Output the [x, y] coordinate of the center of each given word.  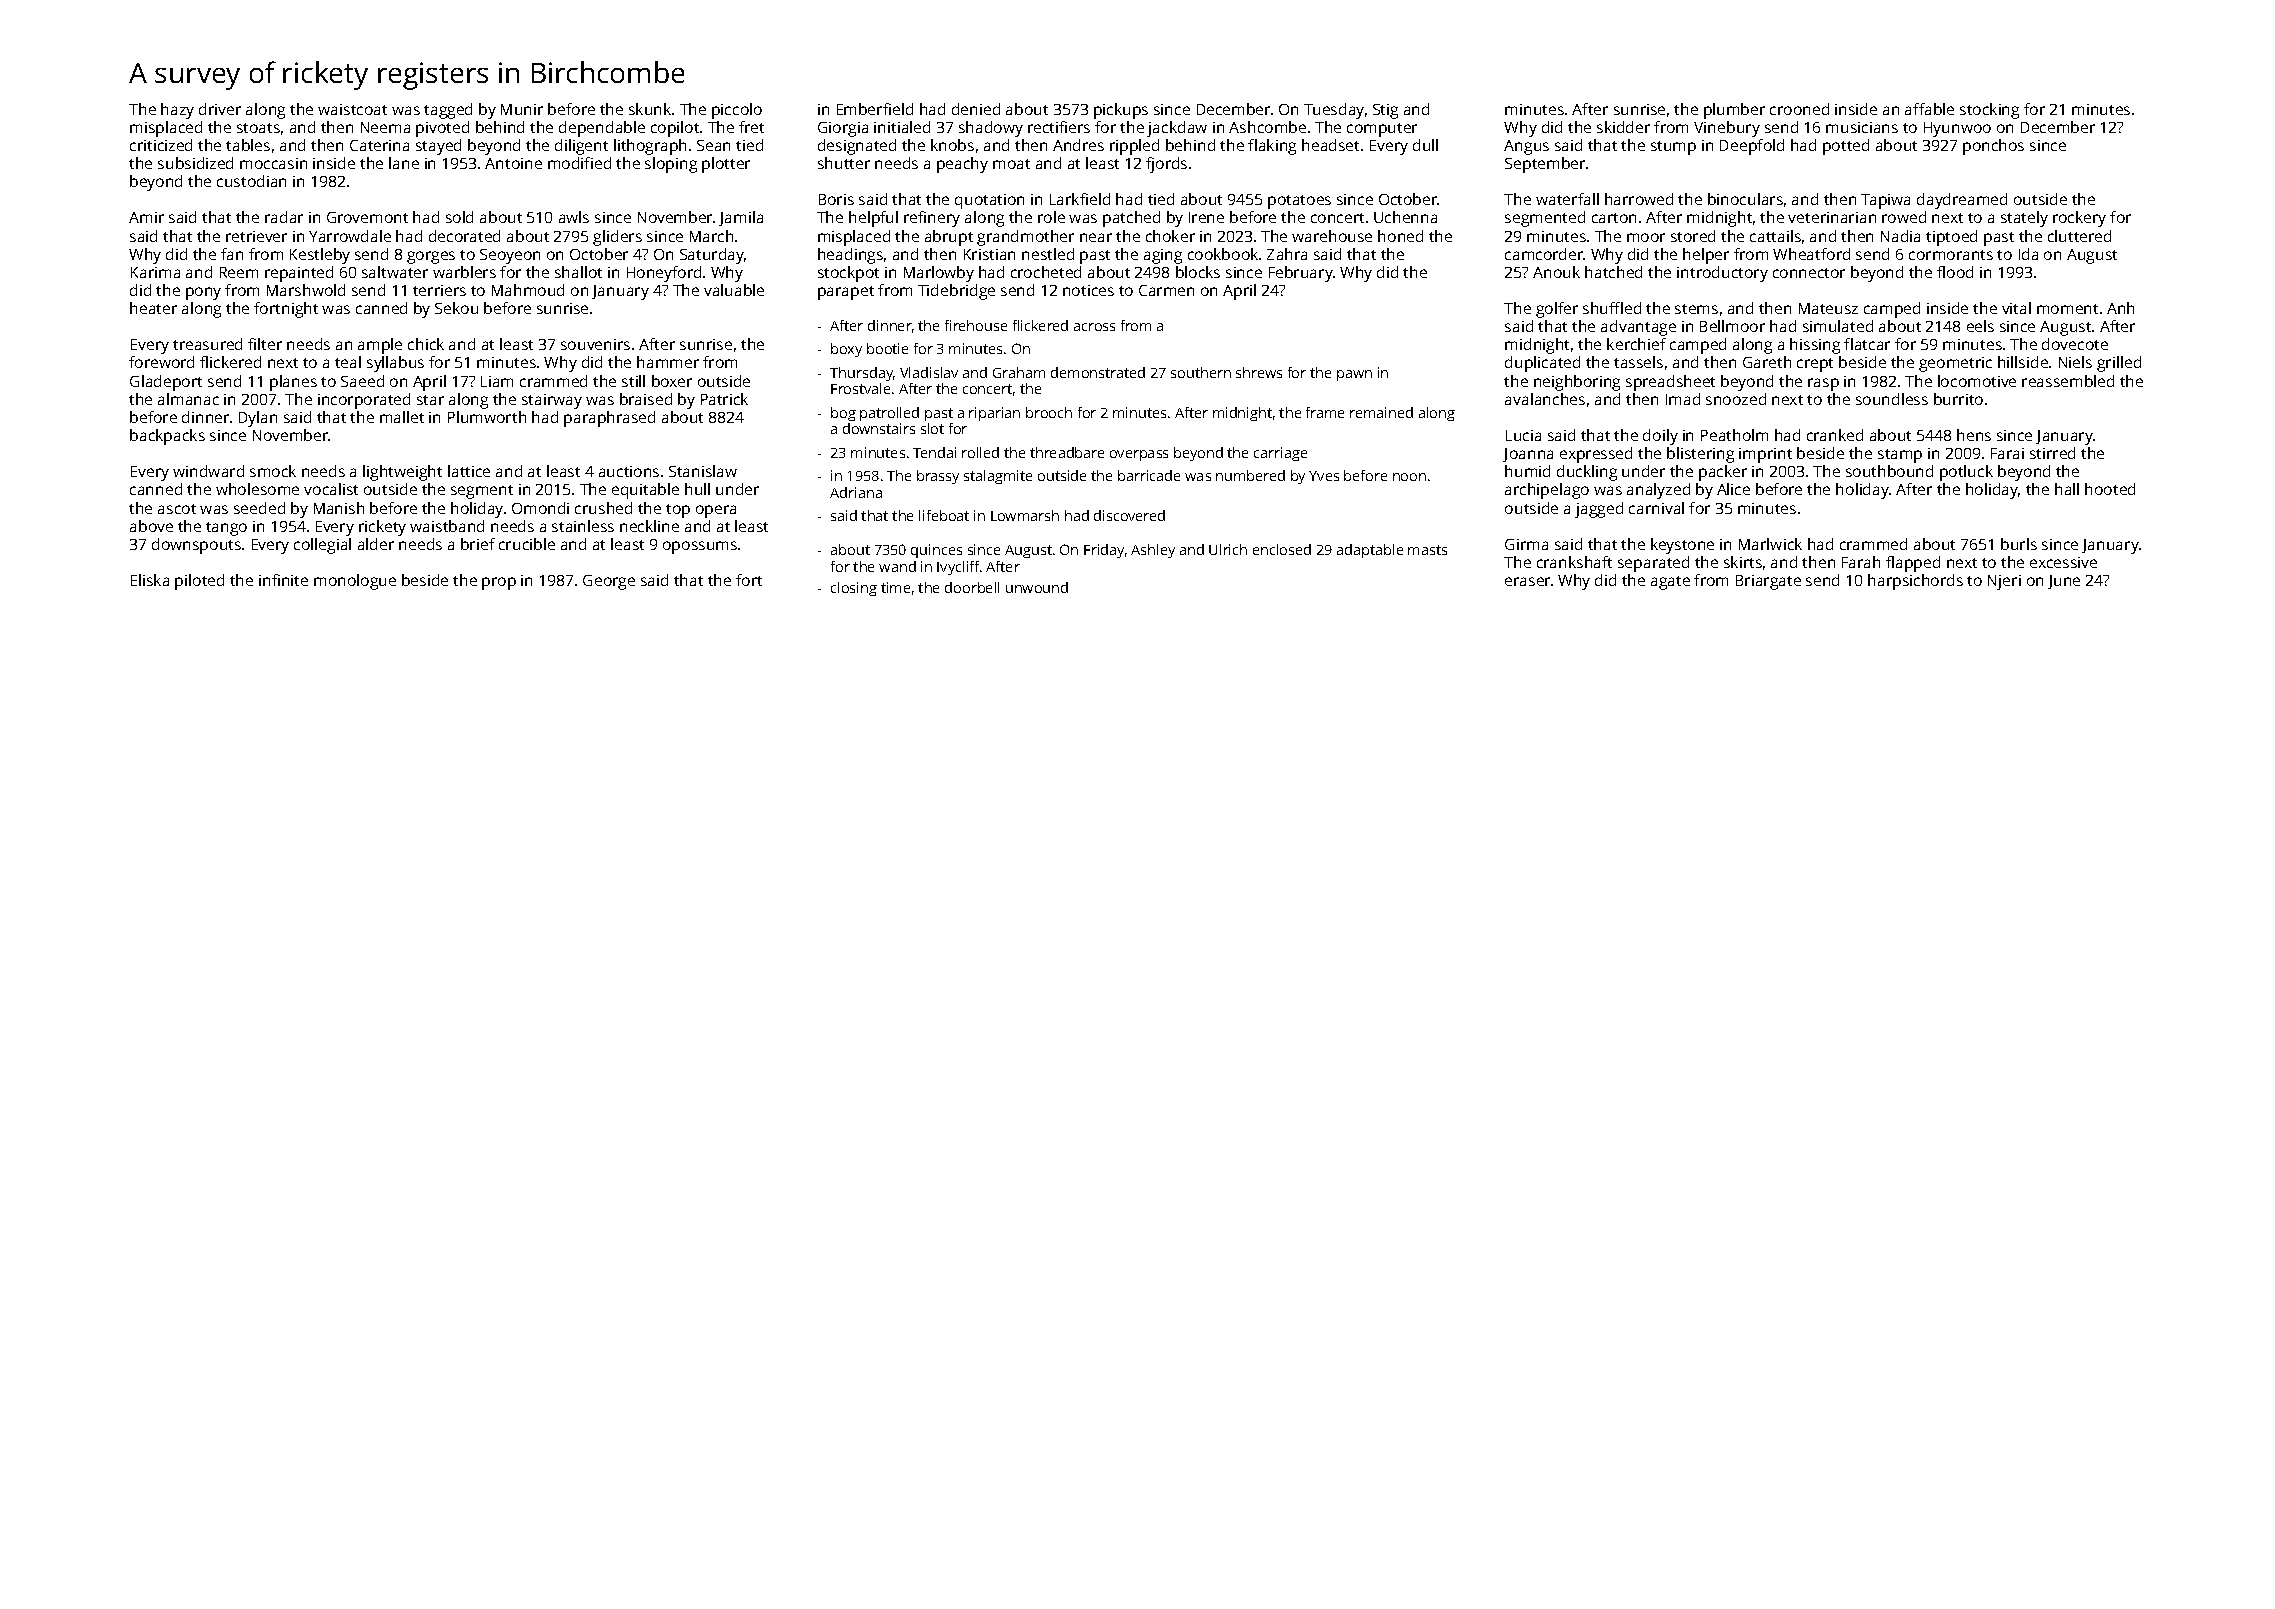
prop [499, 583]
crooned [1799, 109]
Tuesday [1334, 111]
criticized [161, 145]
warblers [464, 272]
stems [1696, 309]
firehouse [976, 325]
